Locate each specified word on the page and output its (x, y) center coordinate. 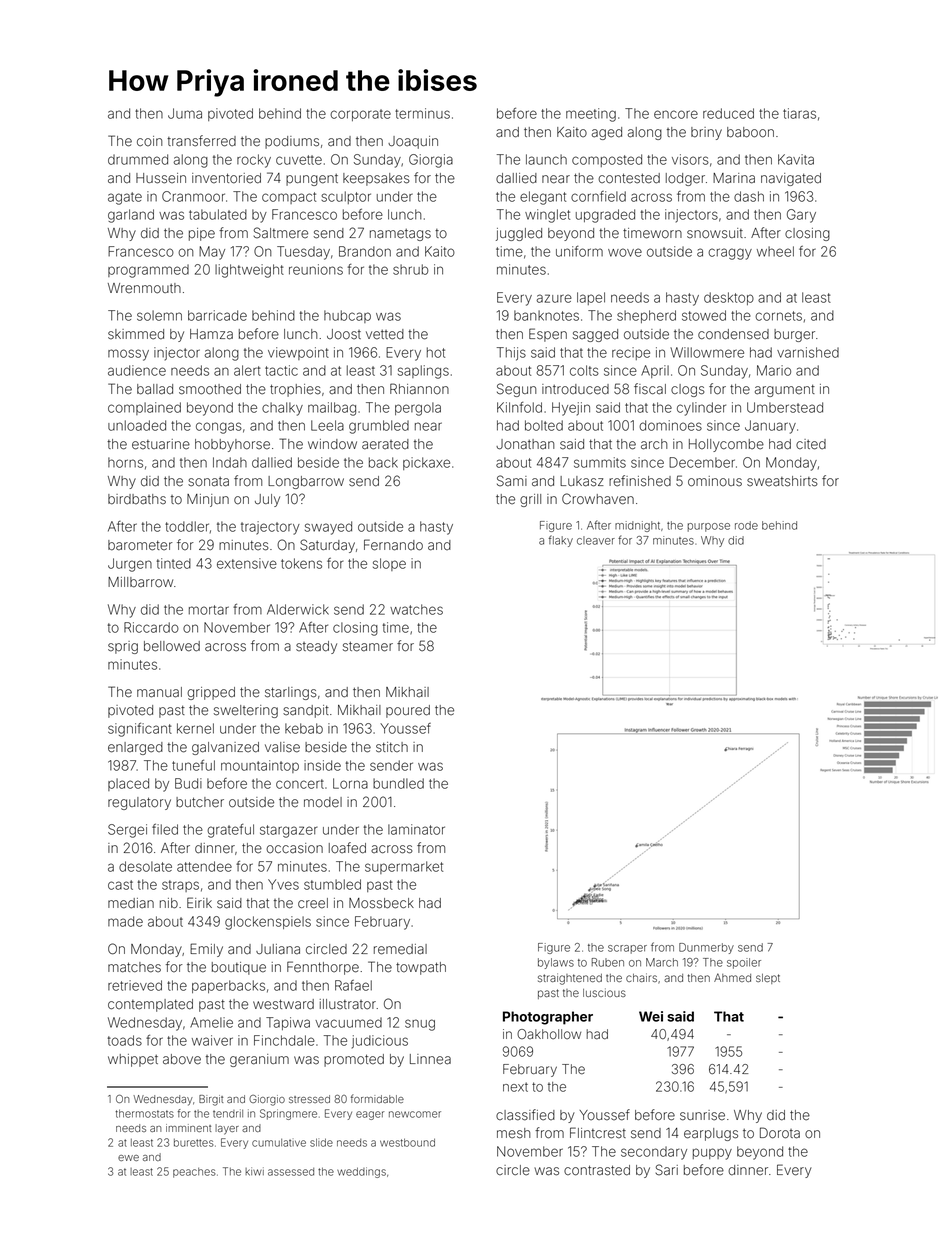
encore (676, 114)
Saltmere (281, 233)
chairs (641, 977)
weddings (361, 1172)
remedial (400, 949)
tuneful (193, 765)
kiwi (254, 1171)
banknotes (546, 315)
